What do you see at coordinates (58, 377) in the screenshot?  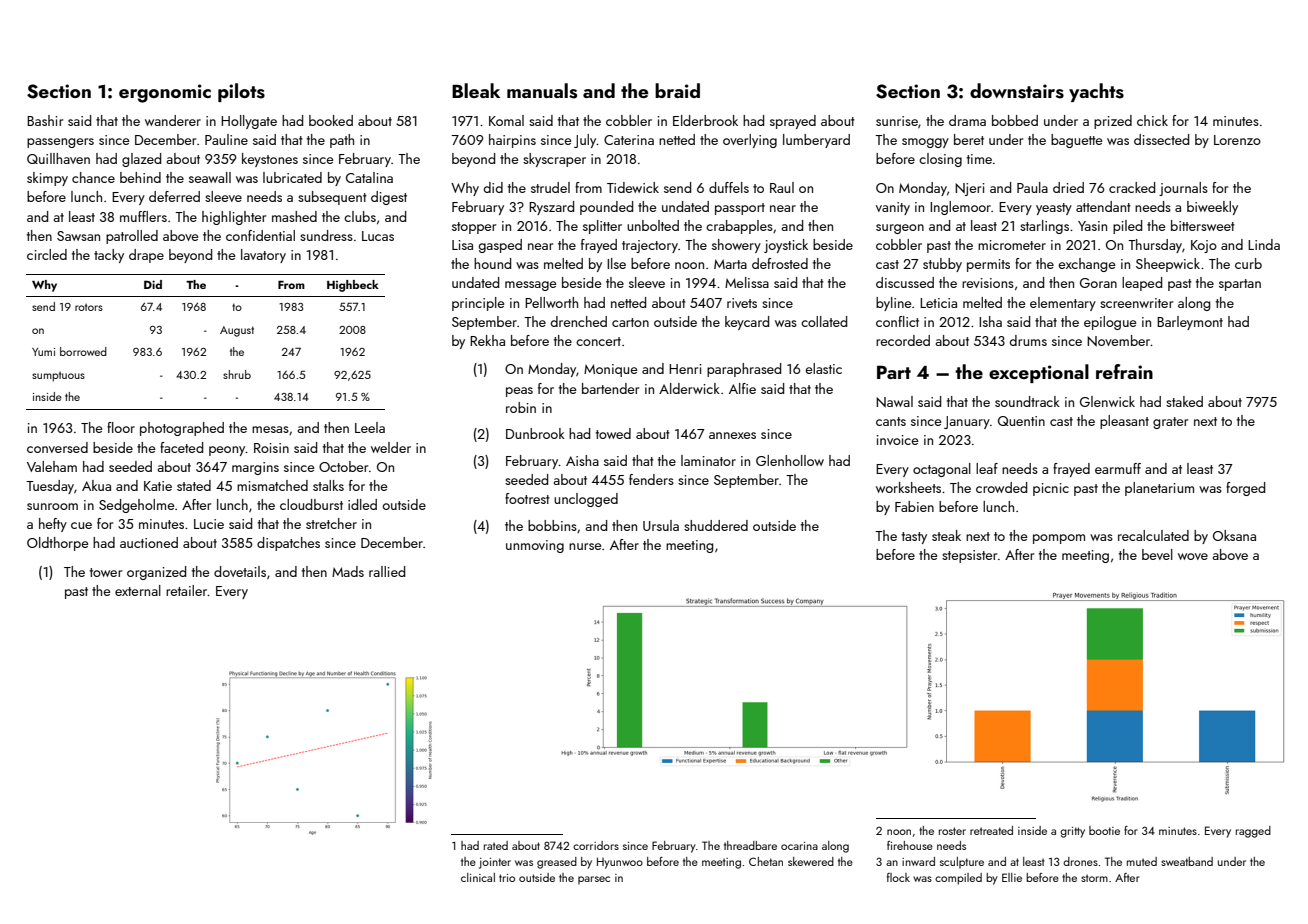 I see `sumptuous` at bounding box center [58, 377].
